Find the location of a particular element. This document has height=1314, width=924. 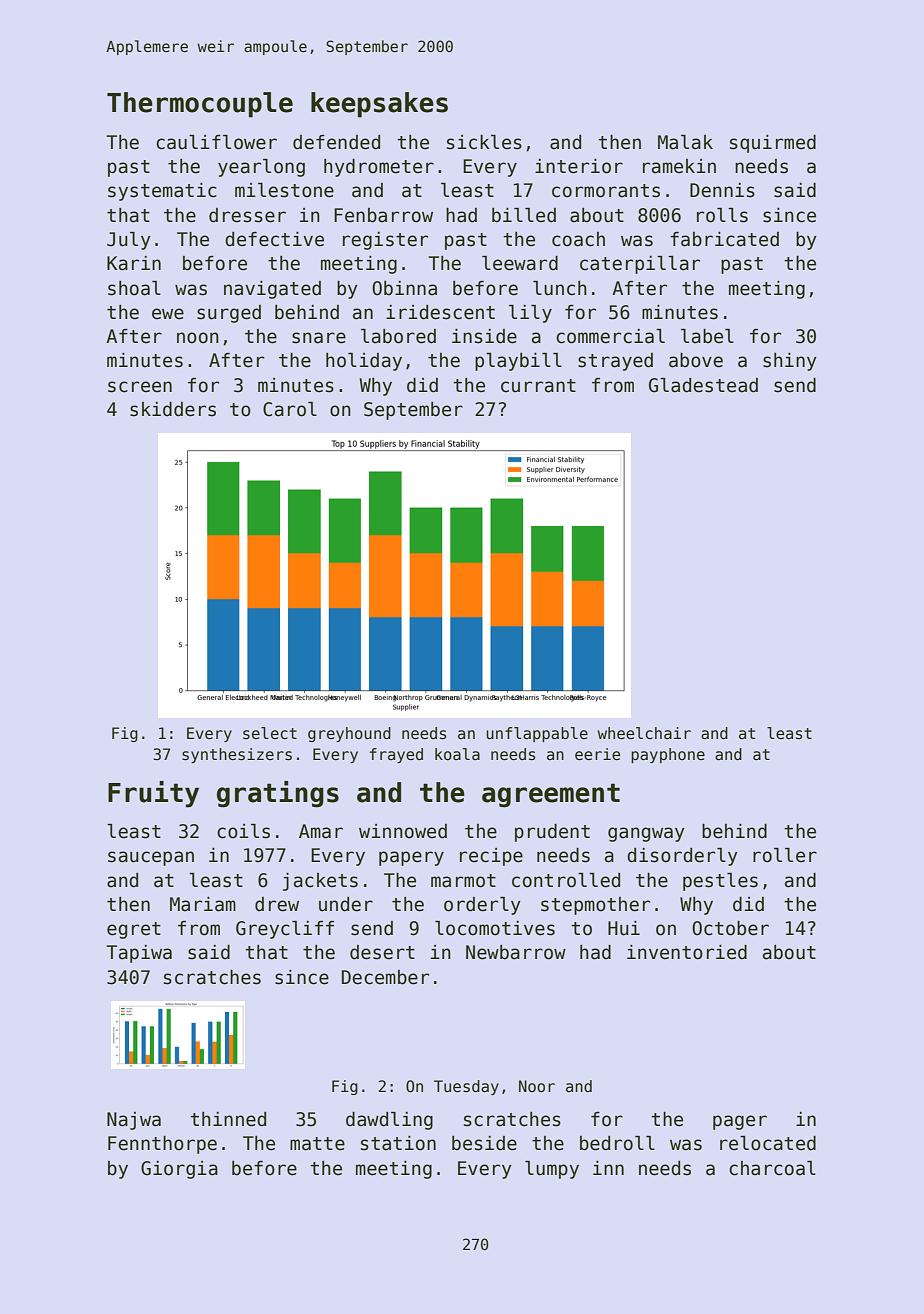

marmot is located at coordinates (463, 881).
